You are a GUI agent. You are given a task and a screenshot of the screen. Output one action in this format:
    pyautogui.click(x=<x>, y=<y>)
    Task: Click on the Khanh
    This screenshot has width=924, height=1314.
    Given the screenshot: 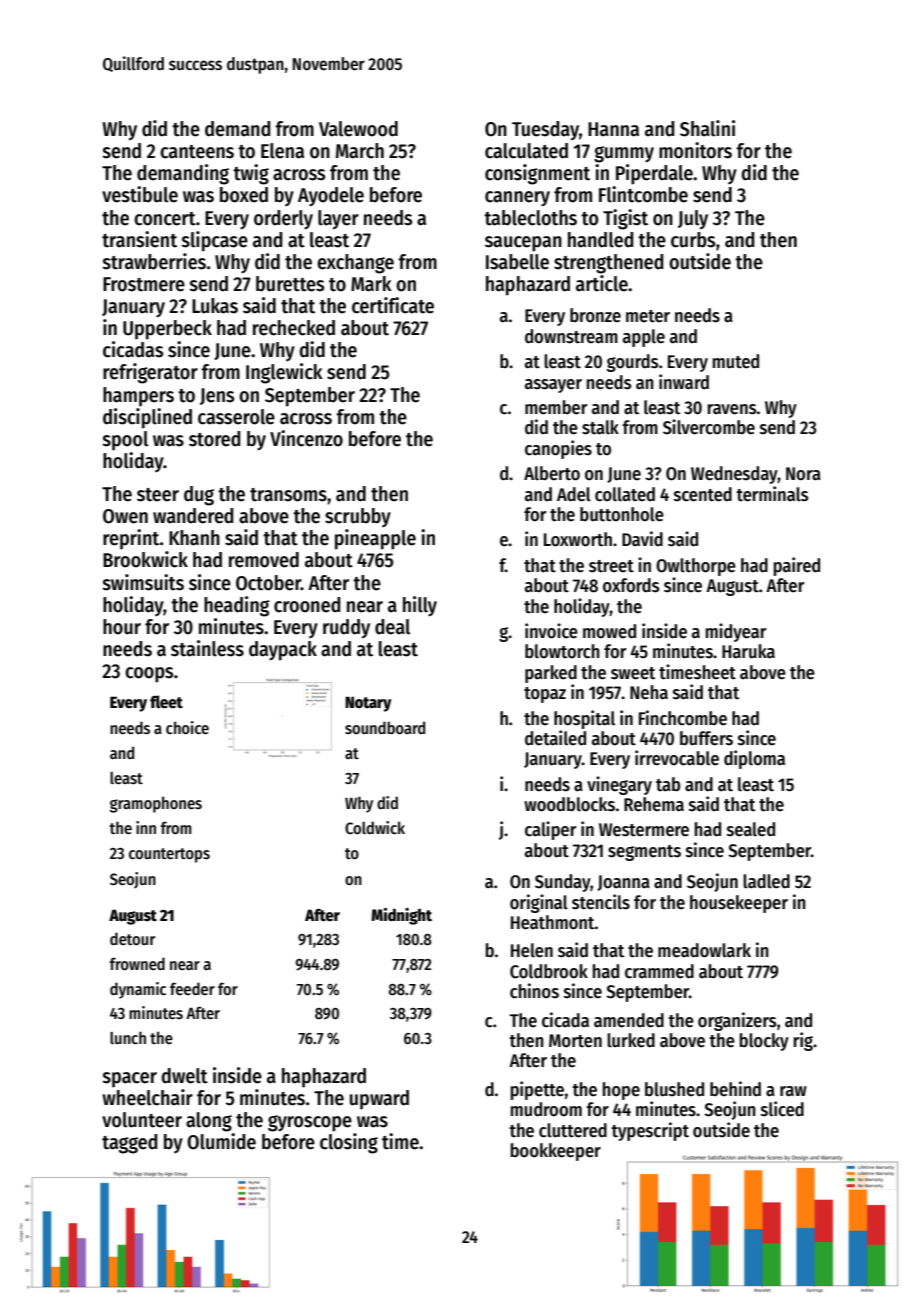 What is the action you would take?
    pyautogui.click(x=194, y=538)
